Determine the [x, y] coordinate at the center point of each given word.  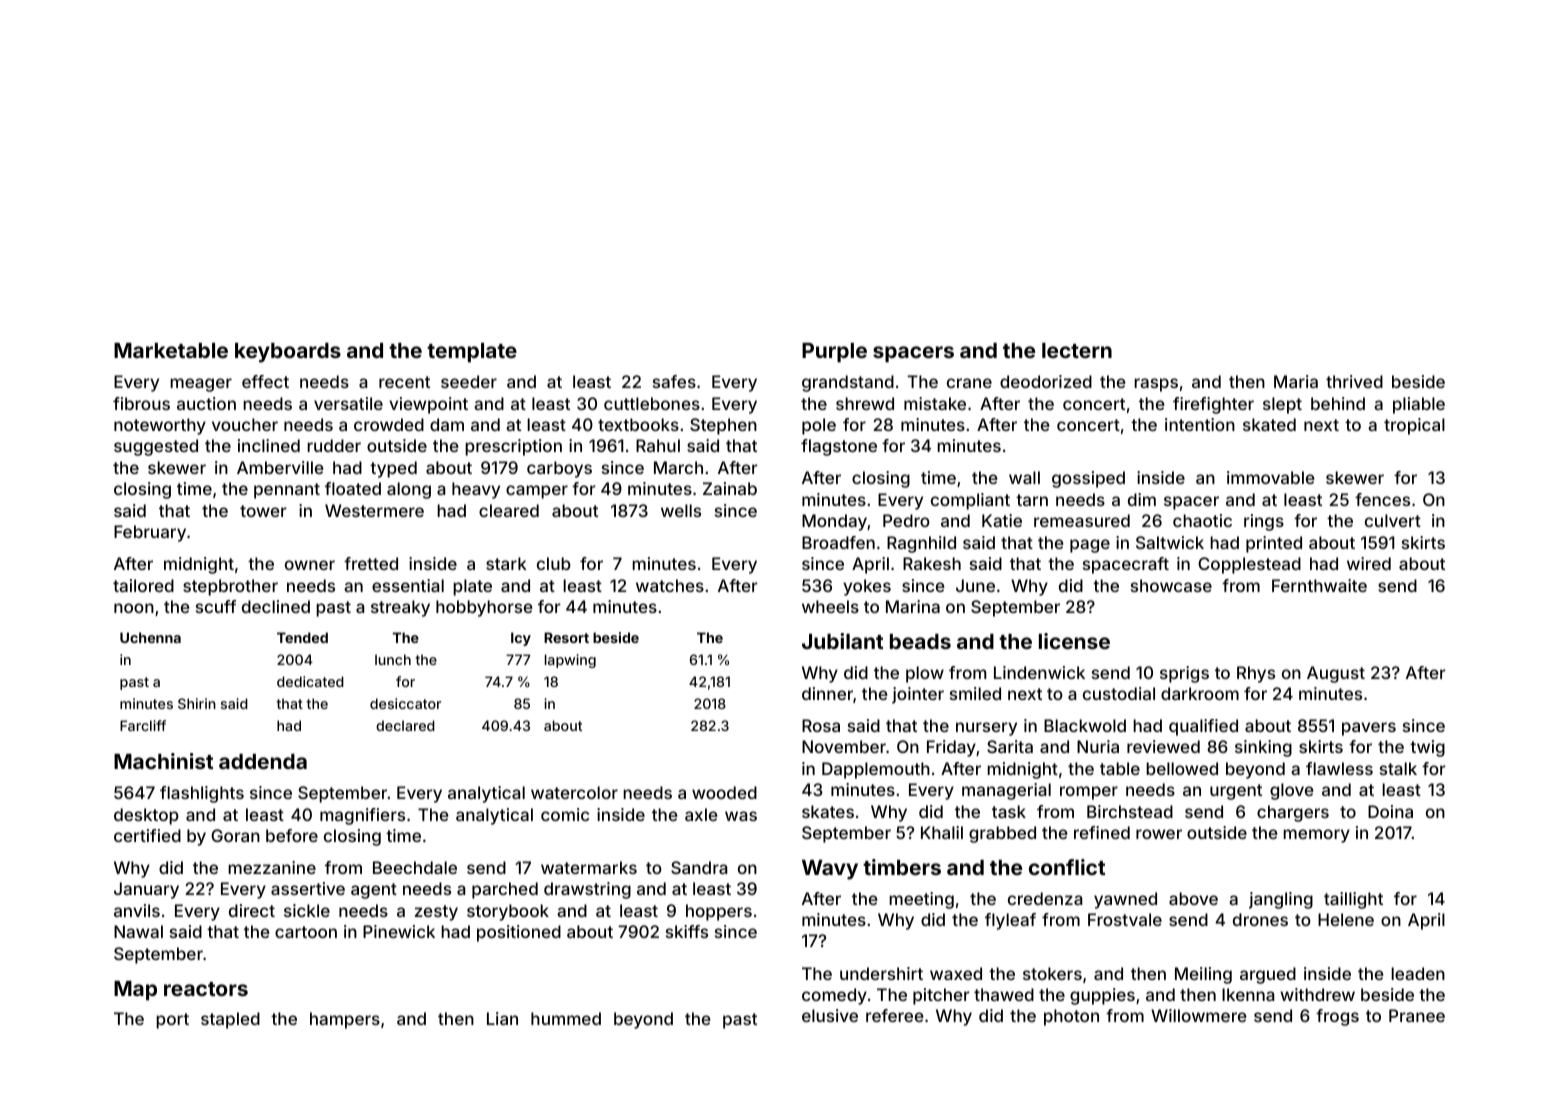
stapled [230, 1020]
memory [1316, 836]
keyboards [288, 353]
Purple [834, 353]
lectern [1077, 350]
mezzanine [272, 867]
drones [1260, 919]
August [1336, 674]
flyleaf [1010, 921]
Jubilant [842, 641]
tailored [143, 585]
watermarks [589, 867]
